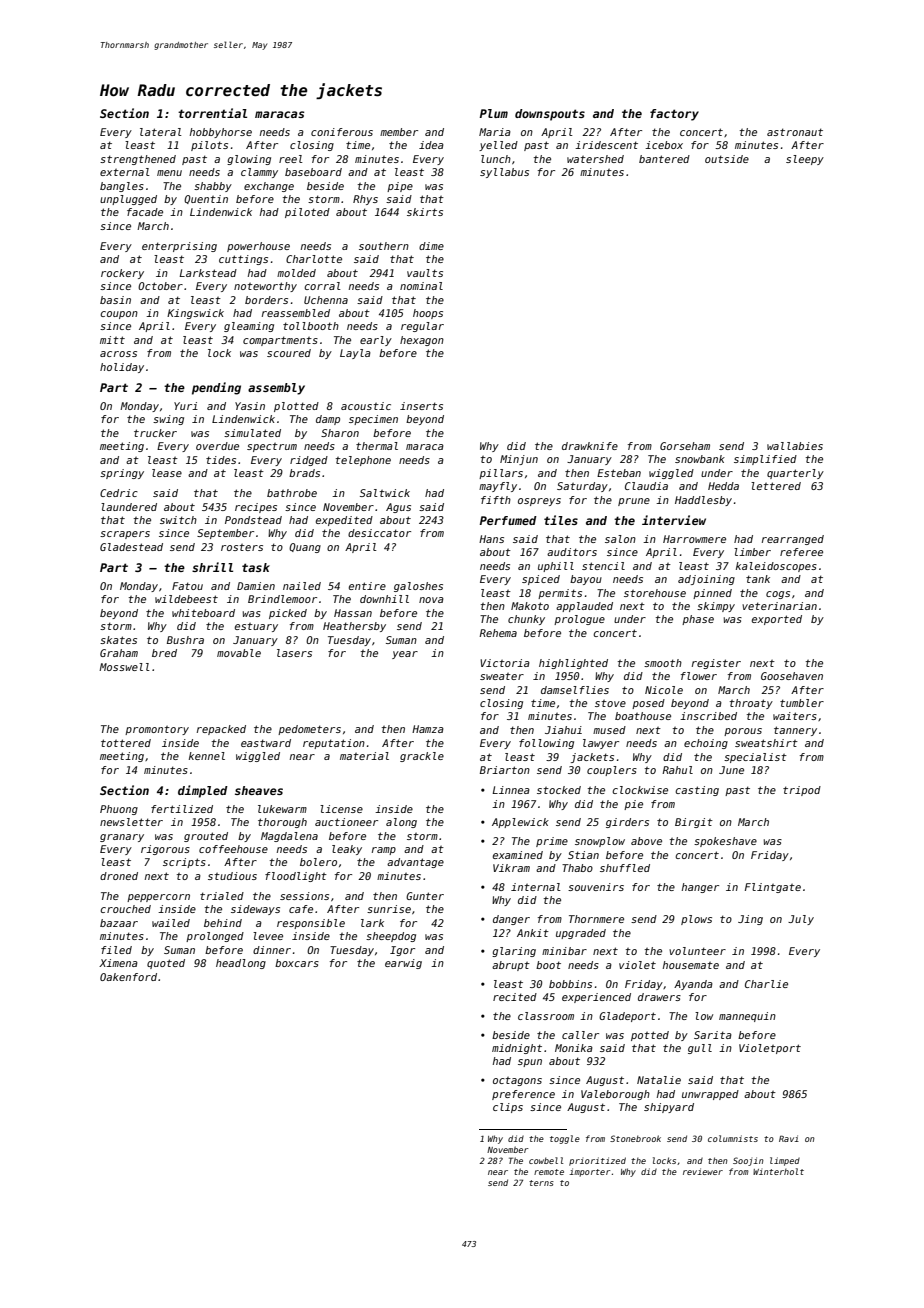 This document has height=1308, width=924. Describe the element at coordinates (685, 446) in the document. I see `Gorseham` at that location.
